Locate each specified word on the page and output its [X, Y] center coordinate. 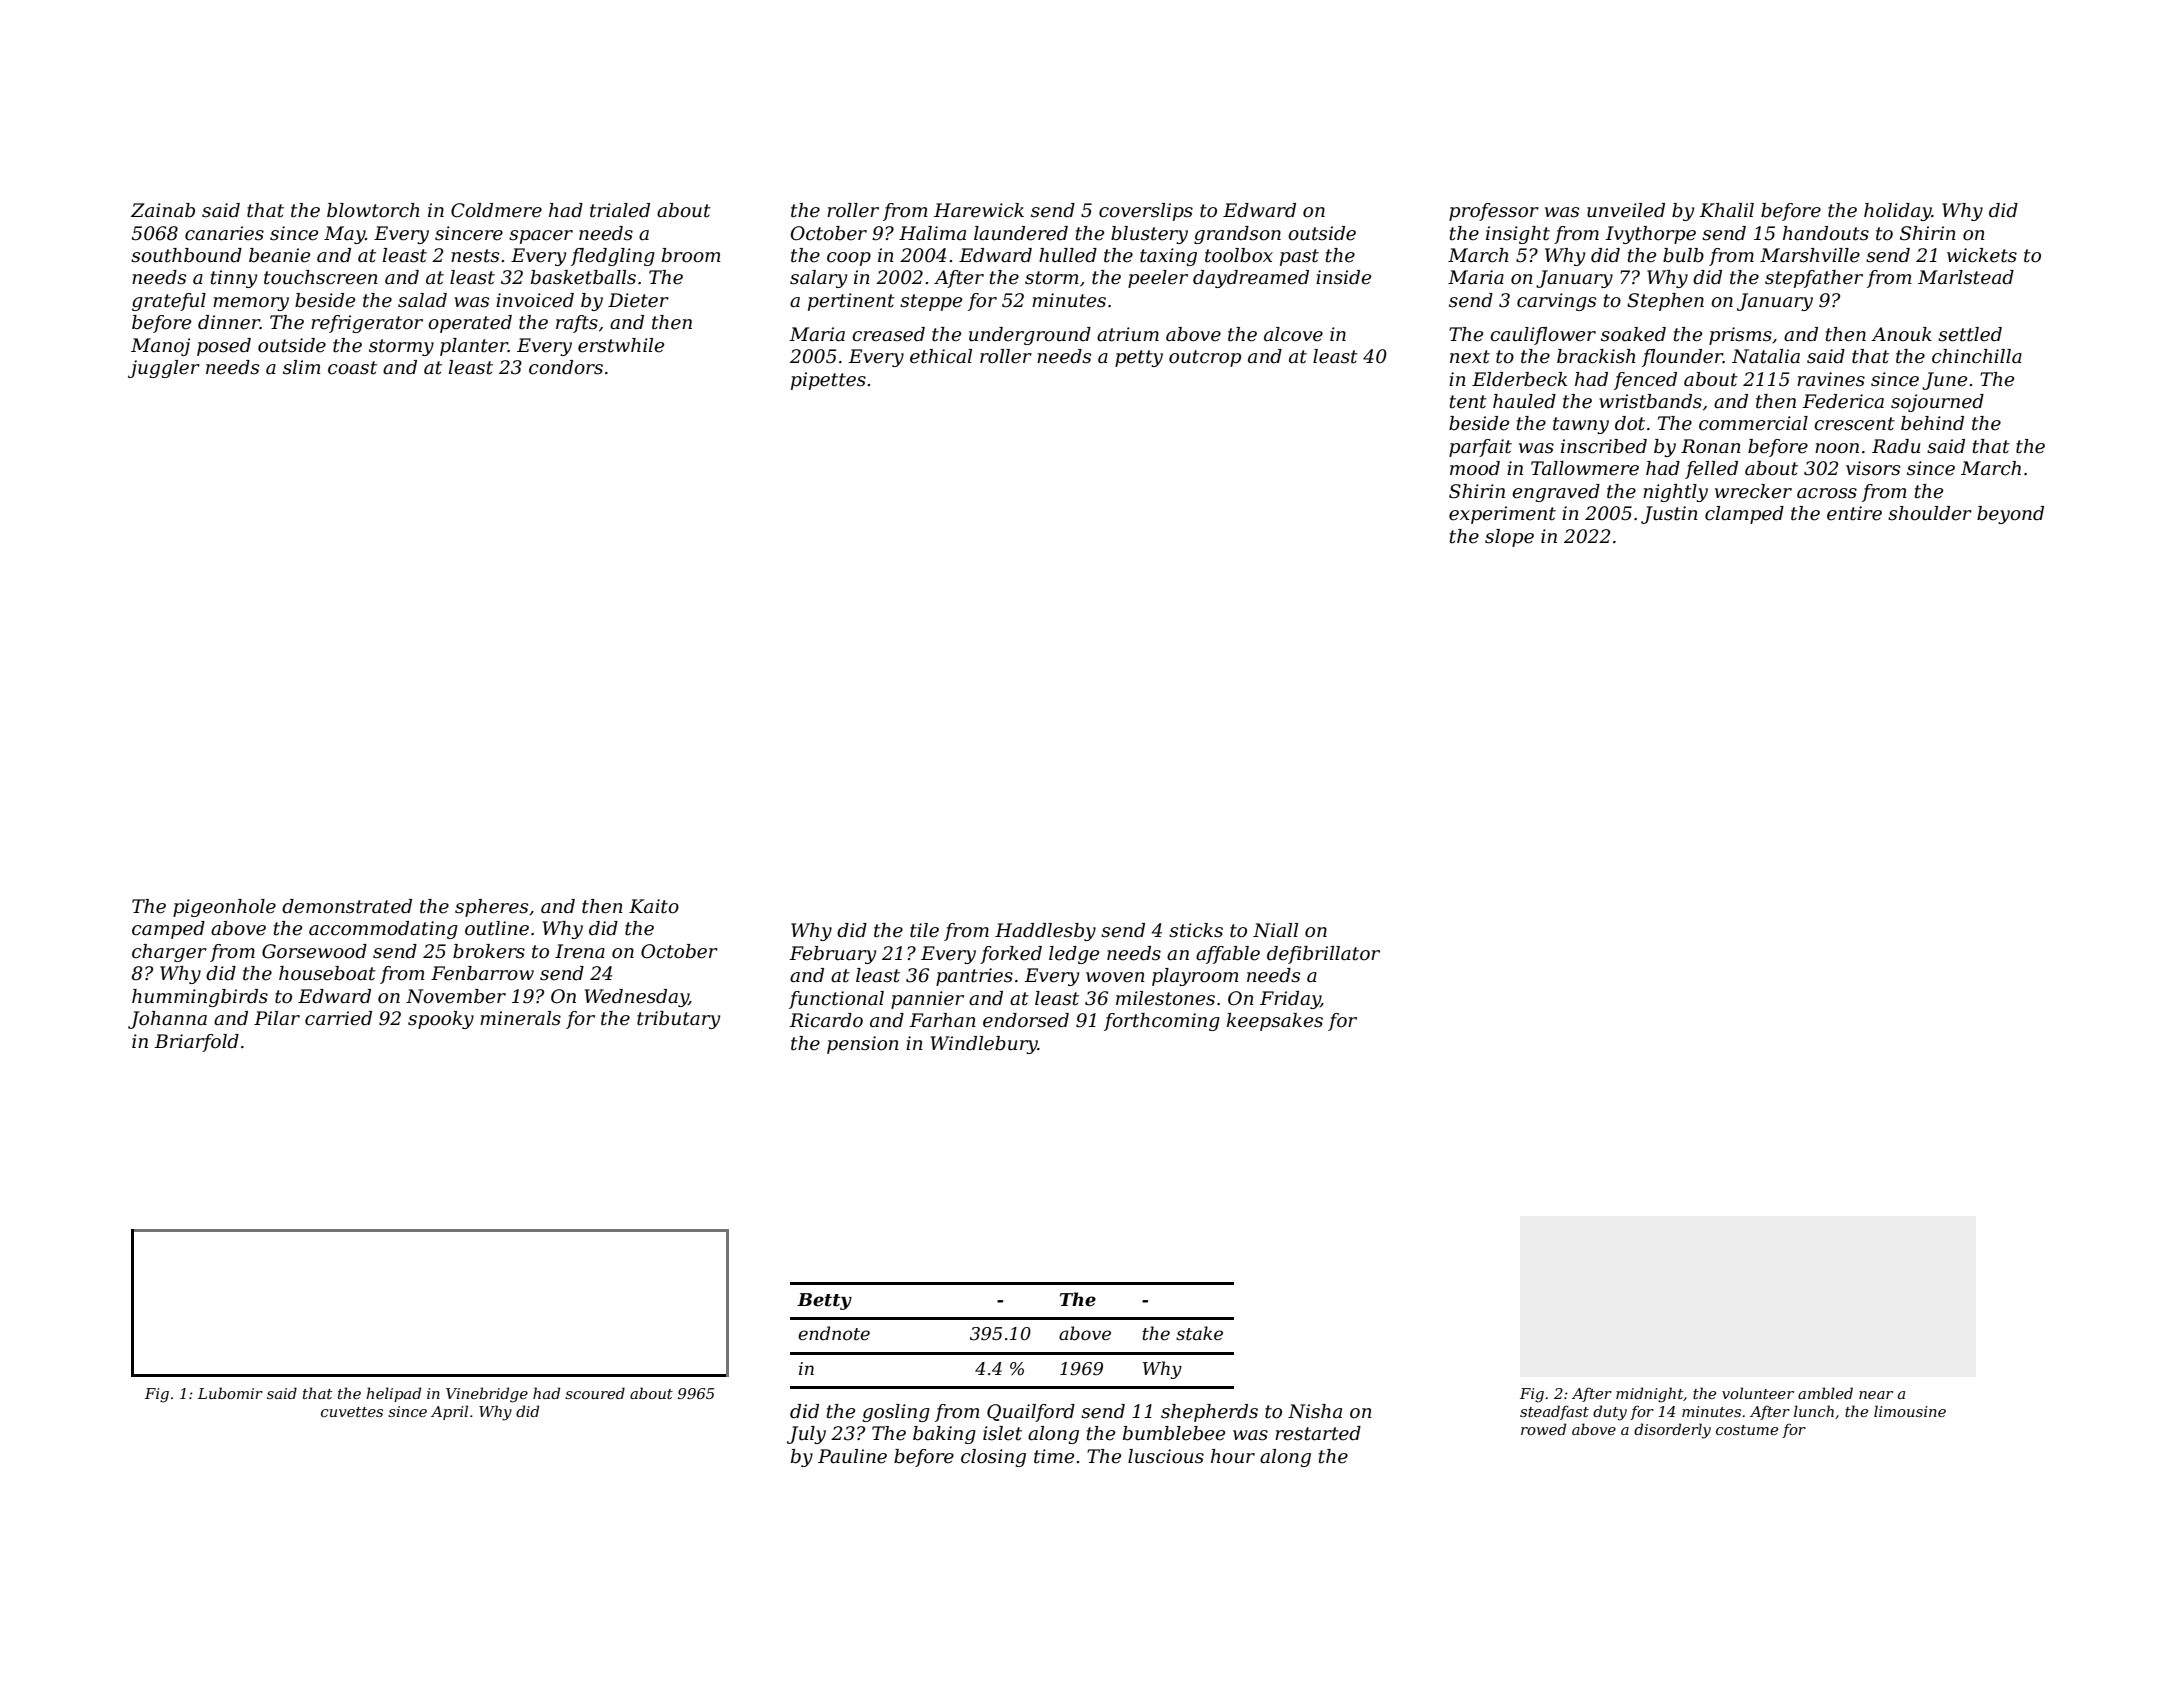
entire [1854, 513]
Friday [1290, 1000]
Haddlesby [1045, 932]
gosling [896, 1413]
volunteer [1758, 1393]
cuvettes [352, 1412]
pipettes [828, 381]
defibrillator [1323, 955]
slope [1509, 538]
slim [302, 367]
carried [338, 1018]
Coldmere [496, 210]
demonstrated [347, 906]
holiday [1898, 212]
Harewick [979, 210]
